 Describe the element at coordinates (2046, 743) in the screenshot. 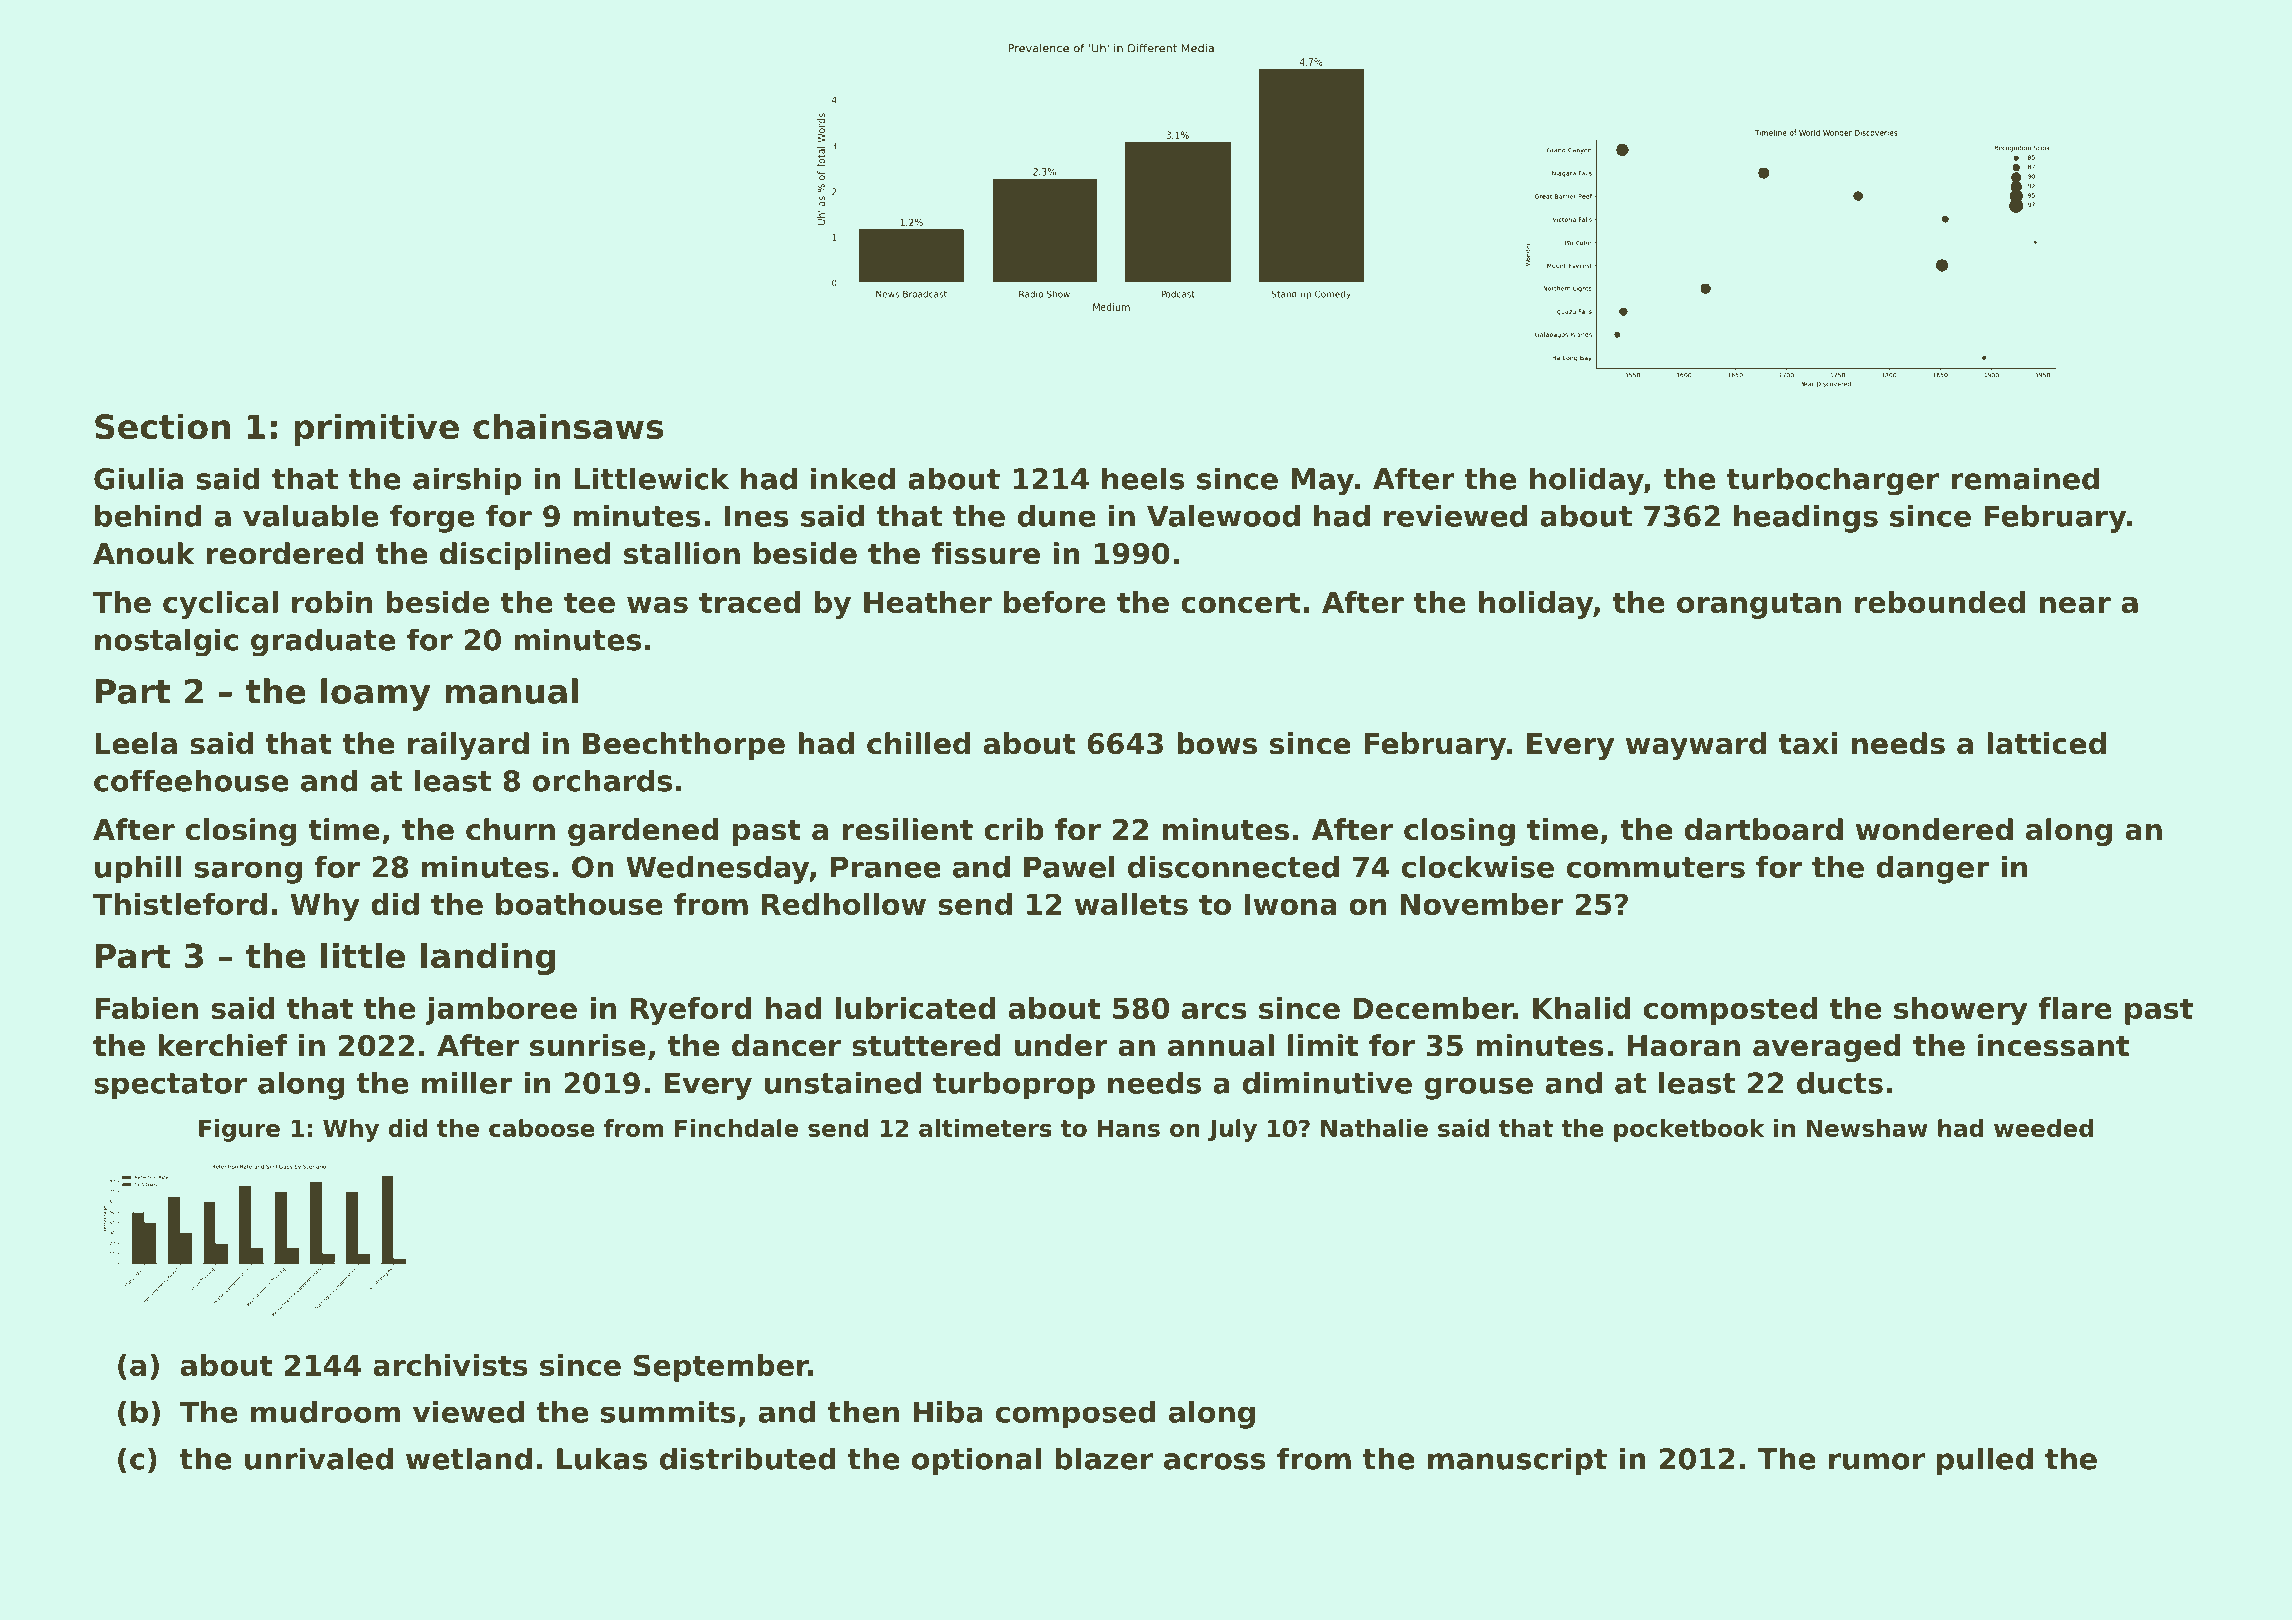

I see `latticed` at that location.
